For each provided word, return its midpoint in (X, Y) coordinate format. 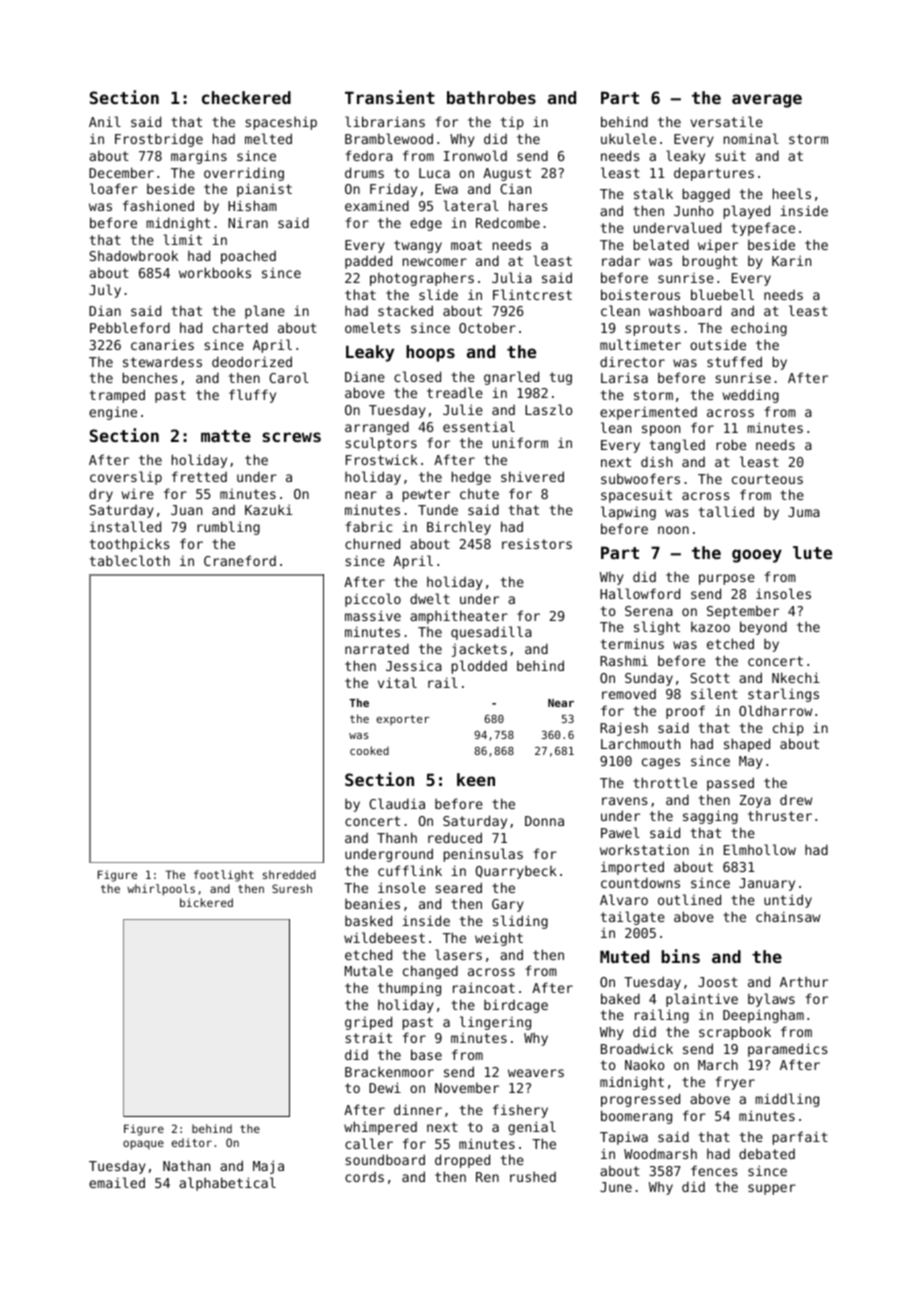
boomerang (636, 1117)
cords (364, 1177)
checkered (246, 97)
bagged (706, 195)
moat (466, 245)
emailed (117, 1182)
